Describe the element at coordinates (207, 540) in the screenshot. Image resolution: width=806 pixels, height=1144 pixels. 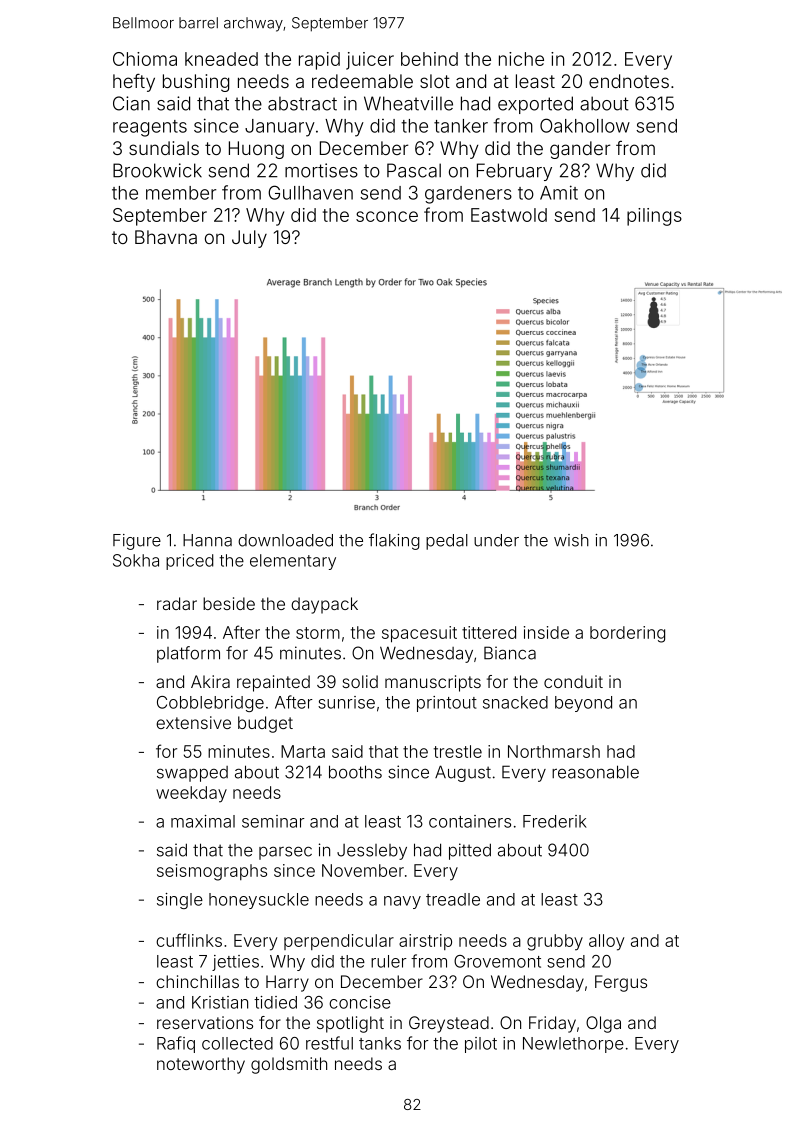
I see `Hanna` at that location.
